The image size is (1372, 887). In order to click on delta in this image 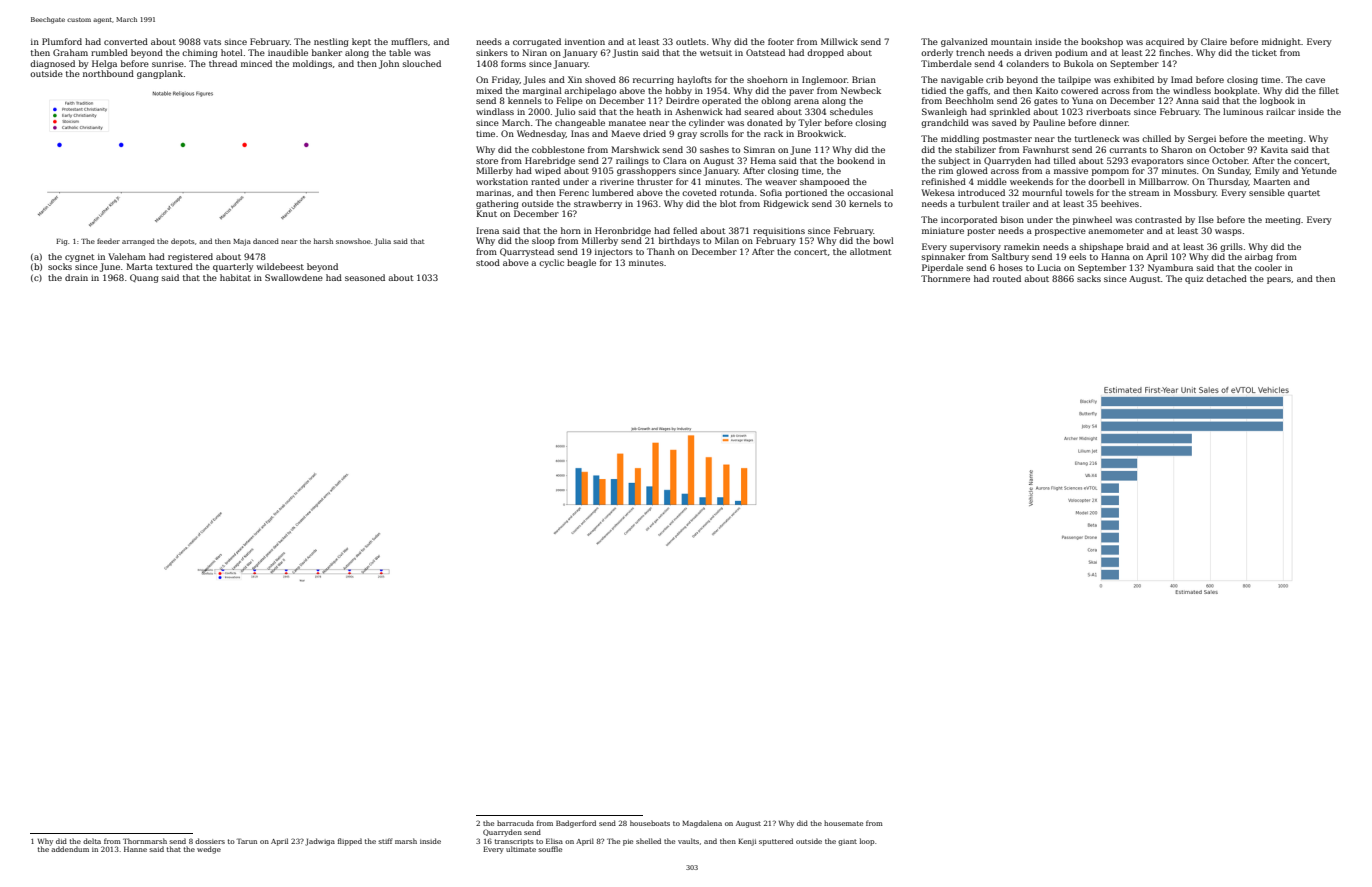, I will do `click(92, 841)`.
